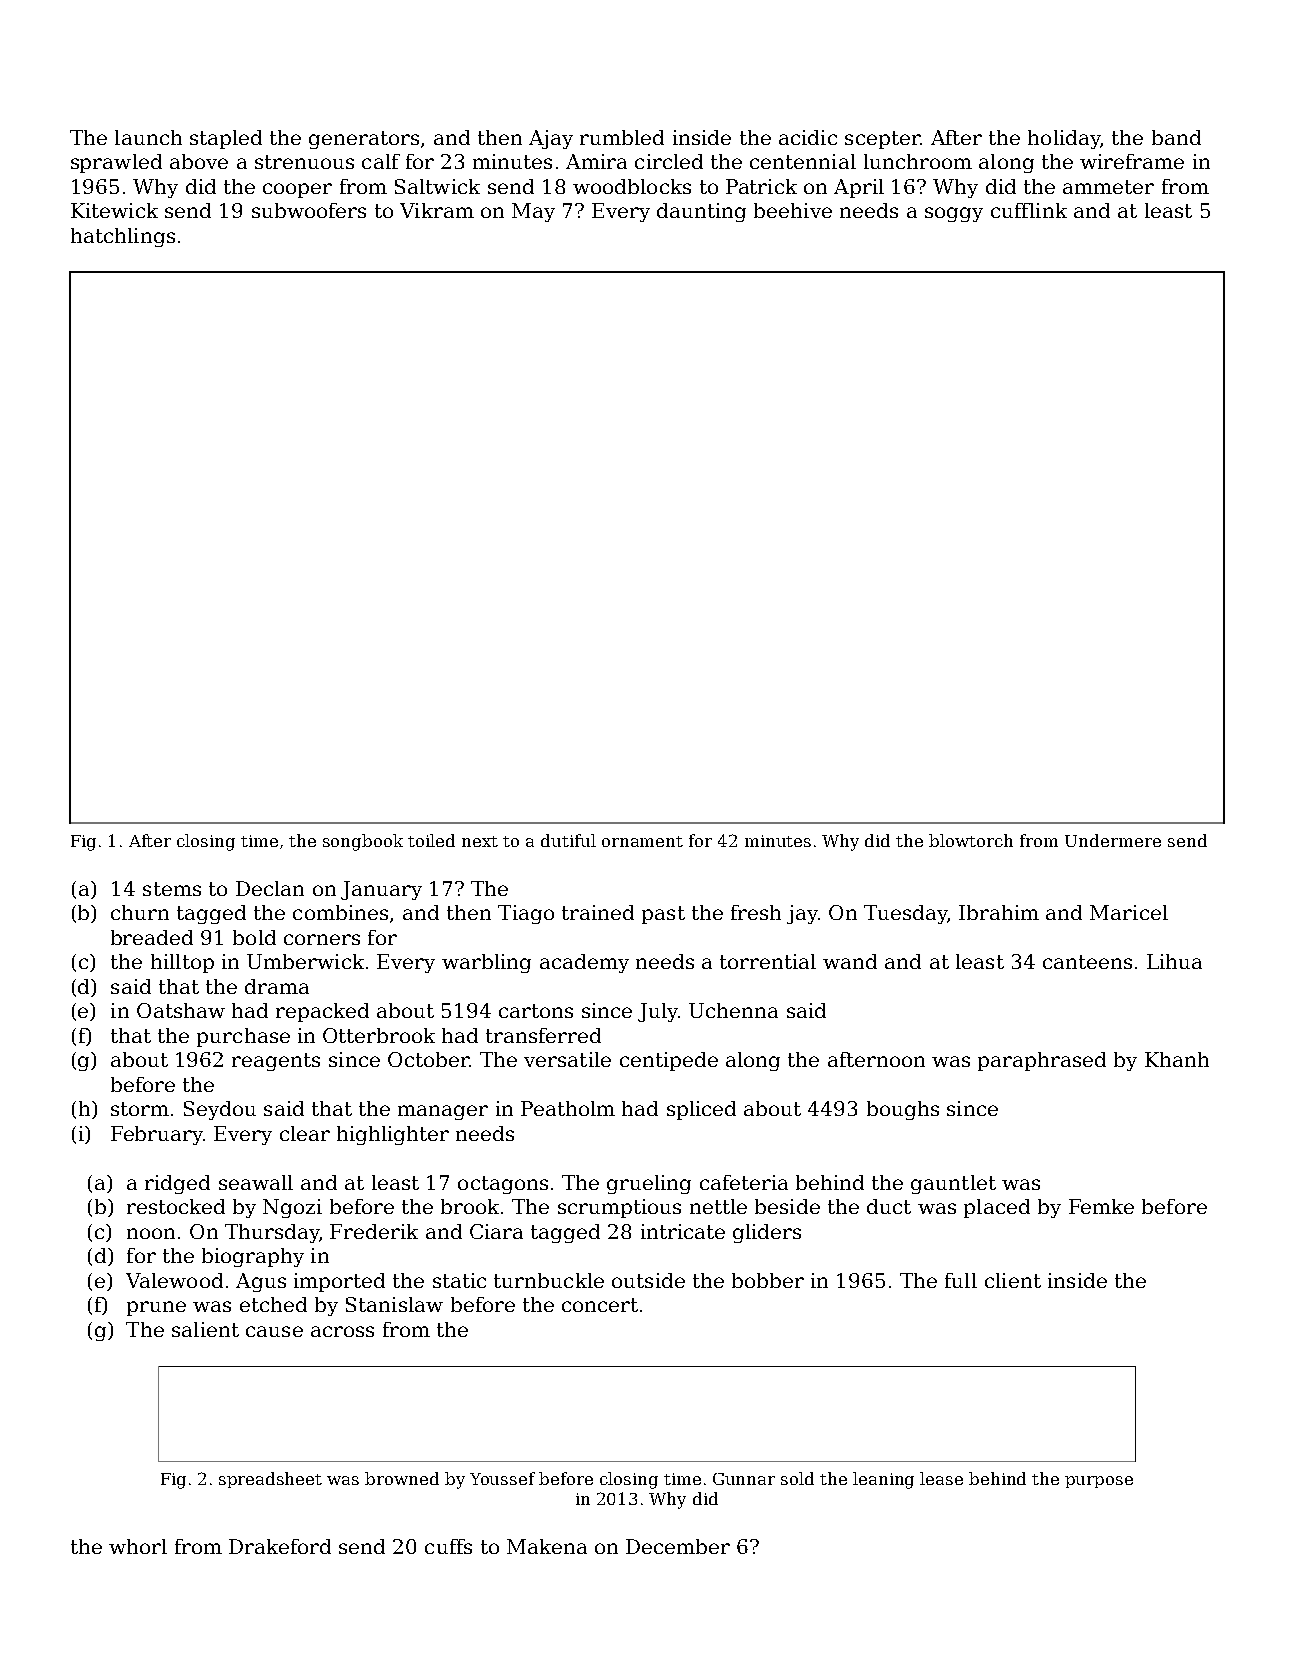 Image resolution: width=1294 pixels, height=1675 pixels. Describe the element at coordinates (116, 163) in the page. I see `sprawled` at that location.
